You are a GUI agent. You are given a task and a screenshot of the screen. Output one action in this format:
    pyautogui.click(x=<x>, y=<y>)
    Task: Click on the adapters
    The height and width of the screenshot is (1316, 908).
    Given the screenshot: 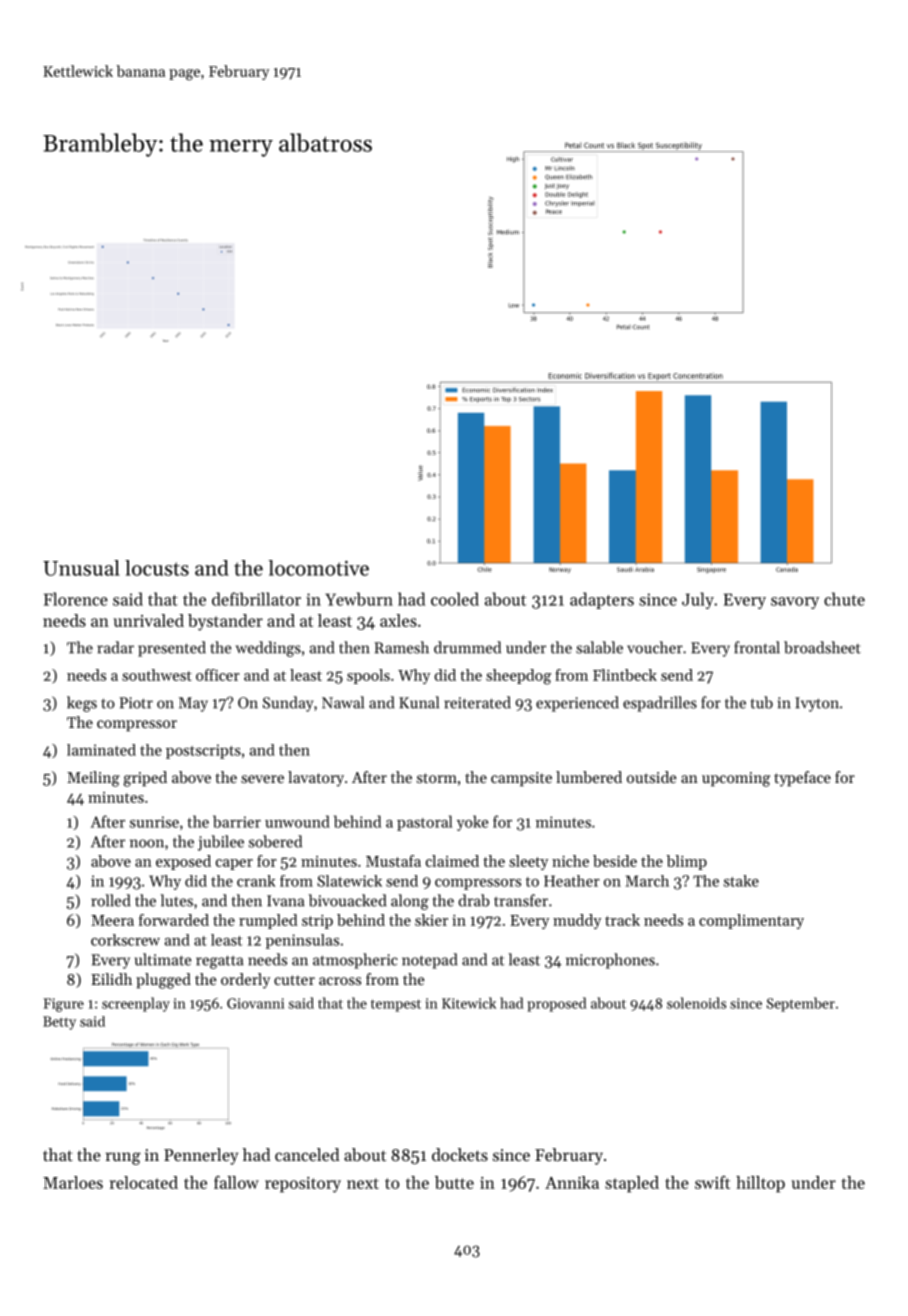 What is the action you would take?
    pyautogui.click(x=602, y=600)
